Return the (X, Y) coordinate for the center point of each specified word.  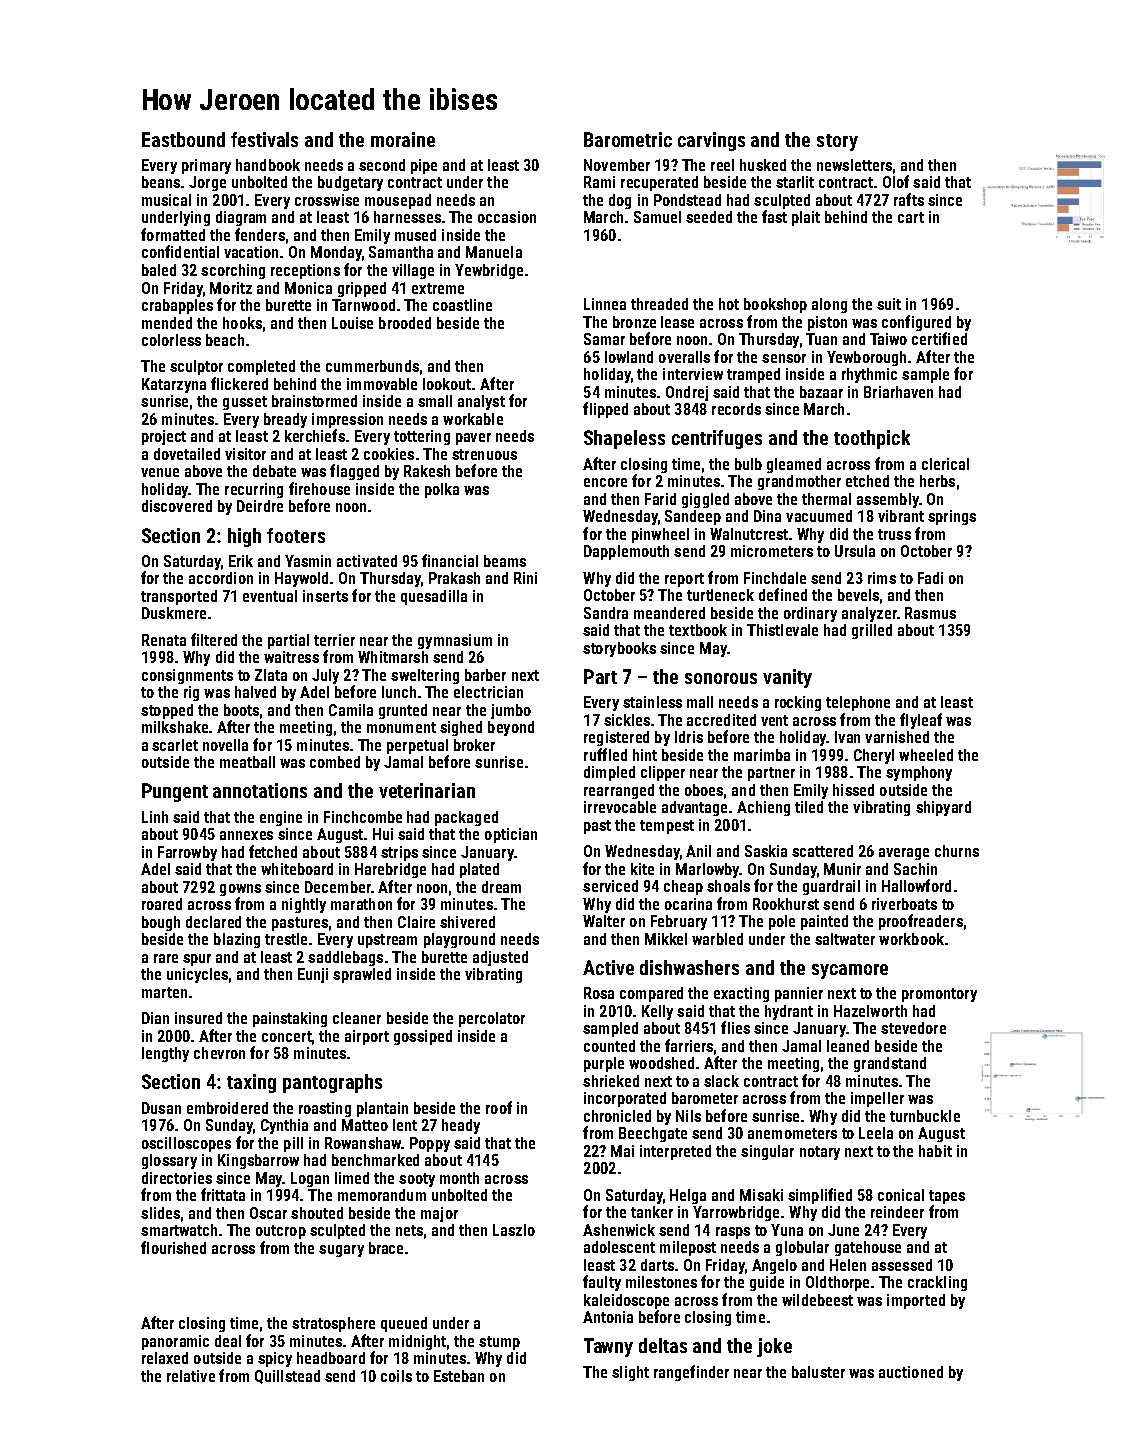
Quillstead (287, 1377)
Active (608, 967)
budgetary (350, 183)
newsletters (854, 165)
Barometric (628, 139)
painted (824, 922)
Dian (155, 1018)
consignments (187, 676)
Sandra (606, 613)
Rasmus (930, 613)
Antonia (608, 1317)
